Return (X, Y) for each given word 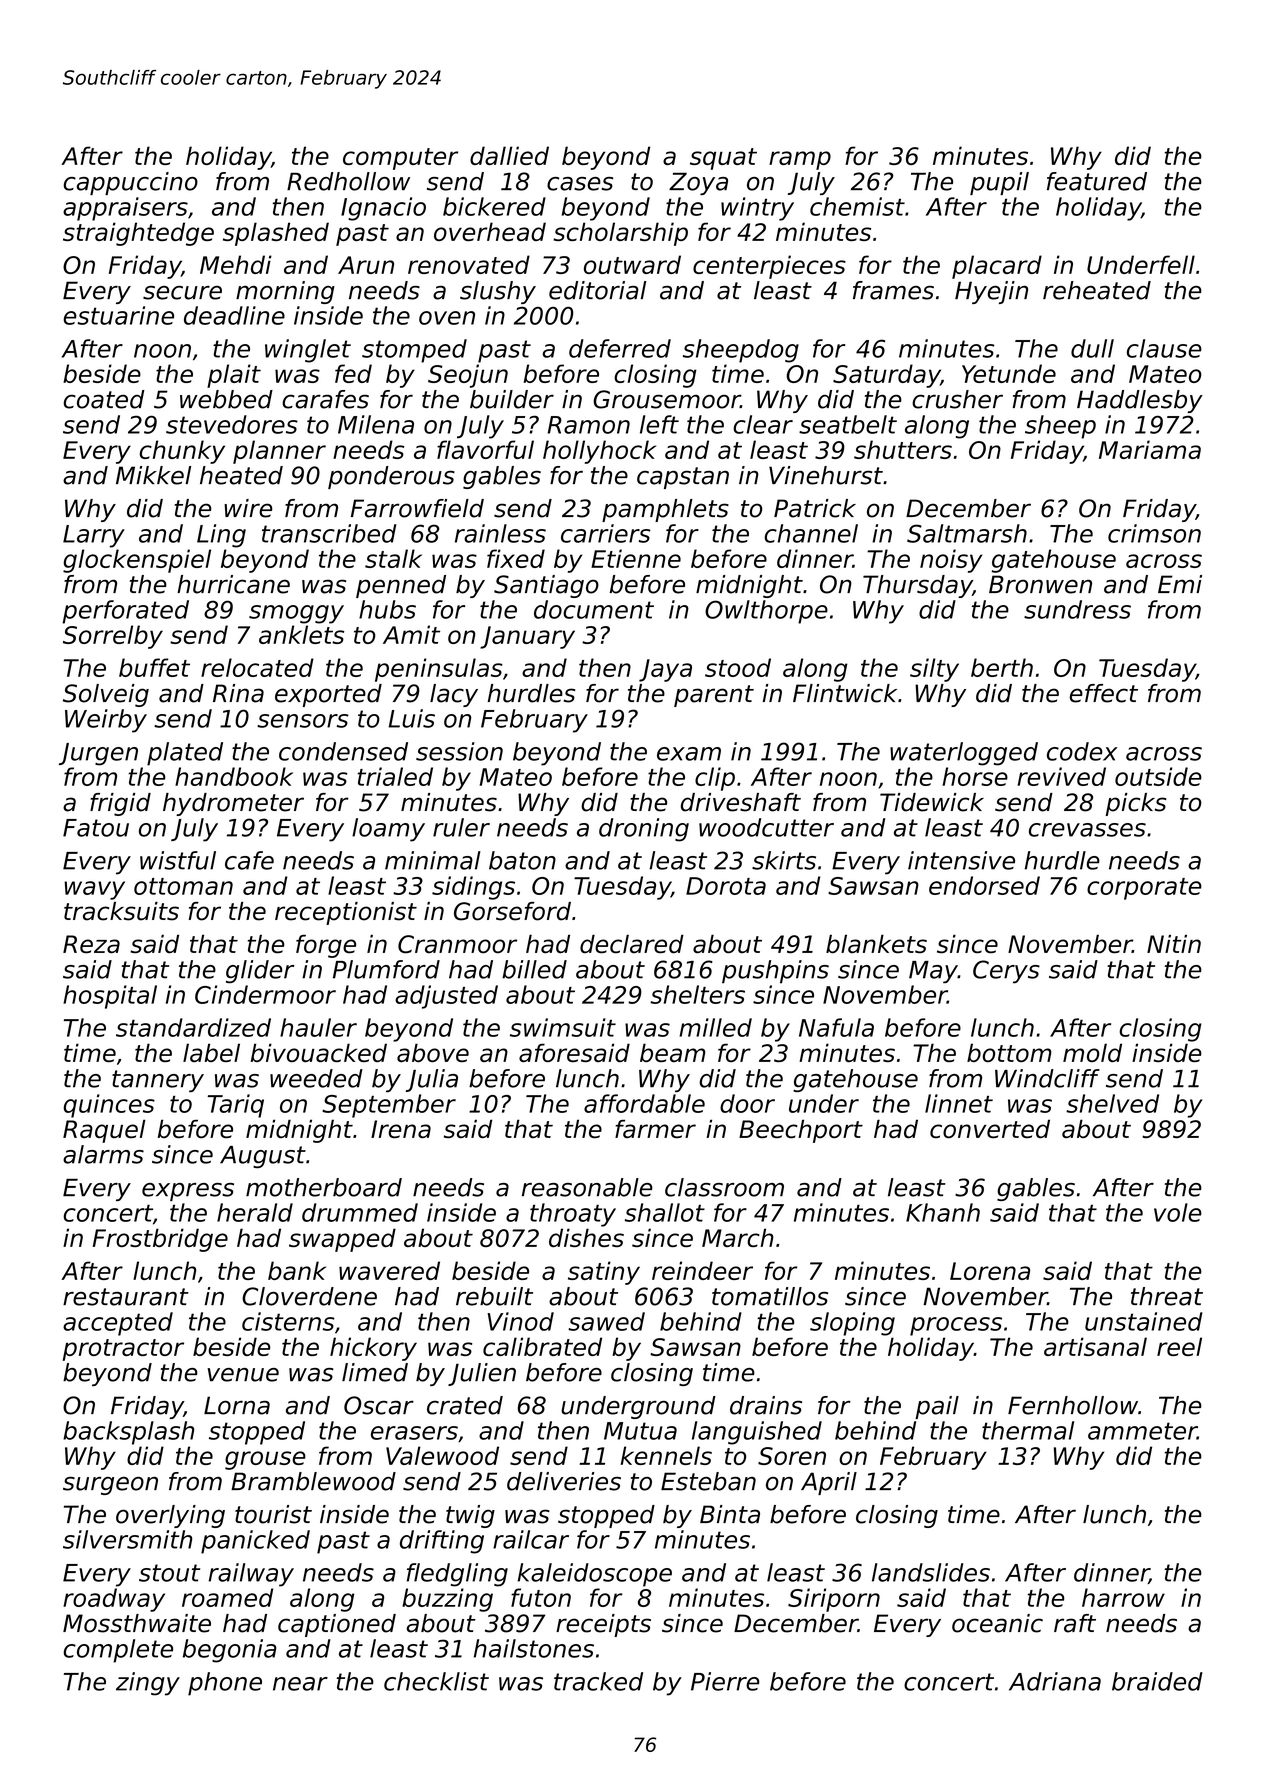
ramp (800, 160)
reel (1179, 1346)
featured (1097, 181)
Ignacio (383, 209)
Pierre (725, 1681)
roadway (114, 1600)
